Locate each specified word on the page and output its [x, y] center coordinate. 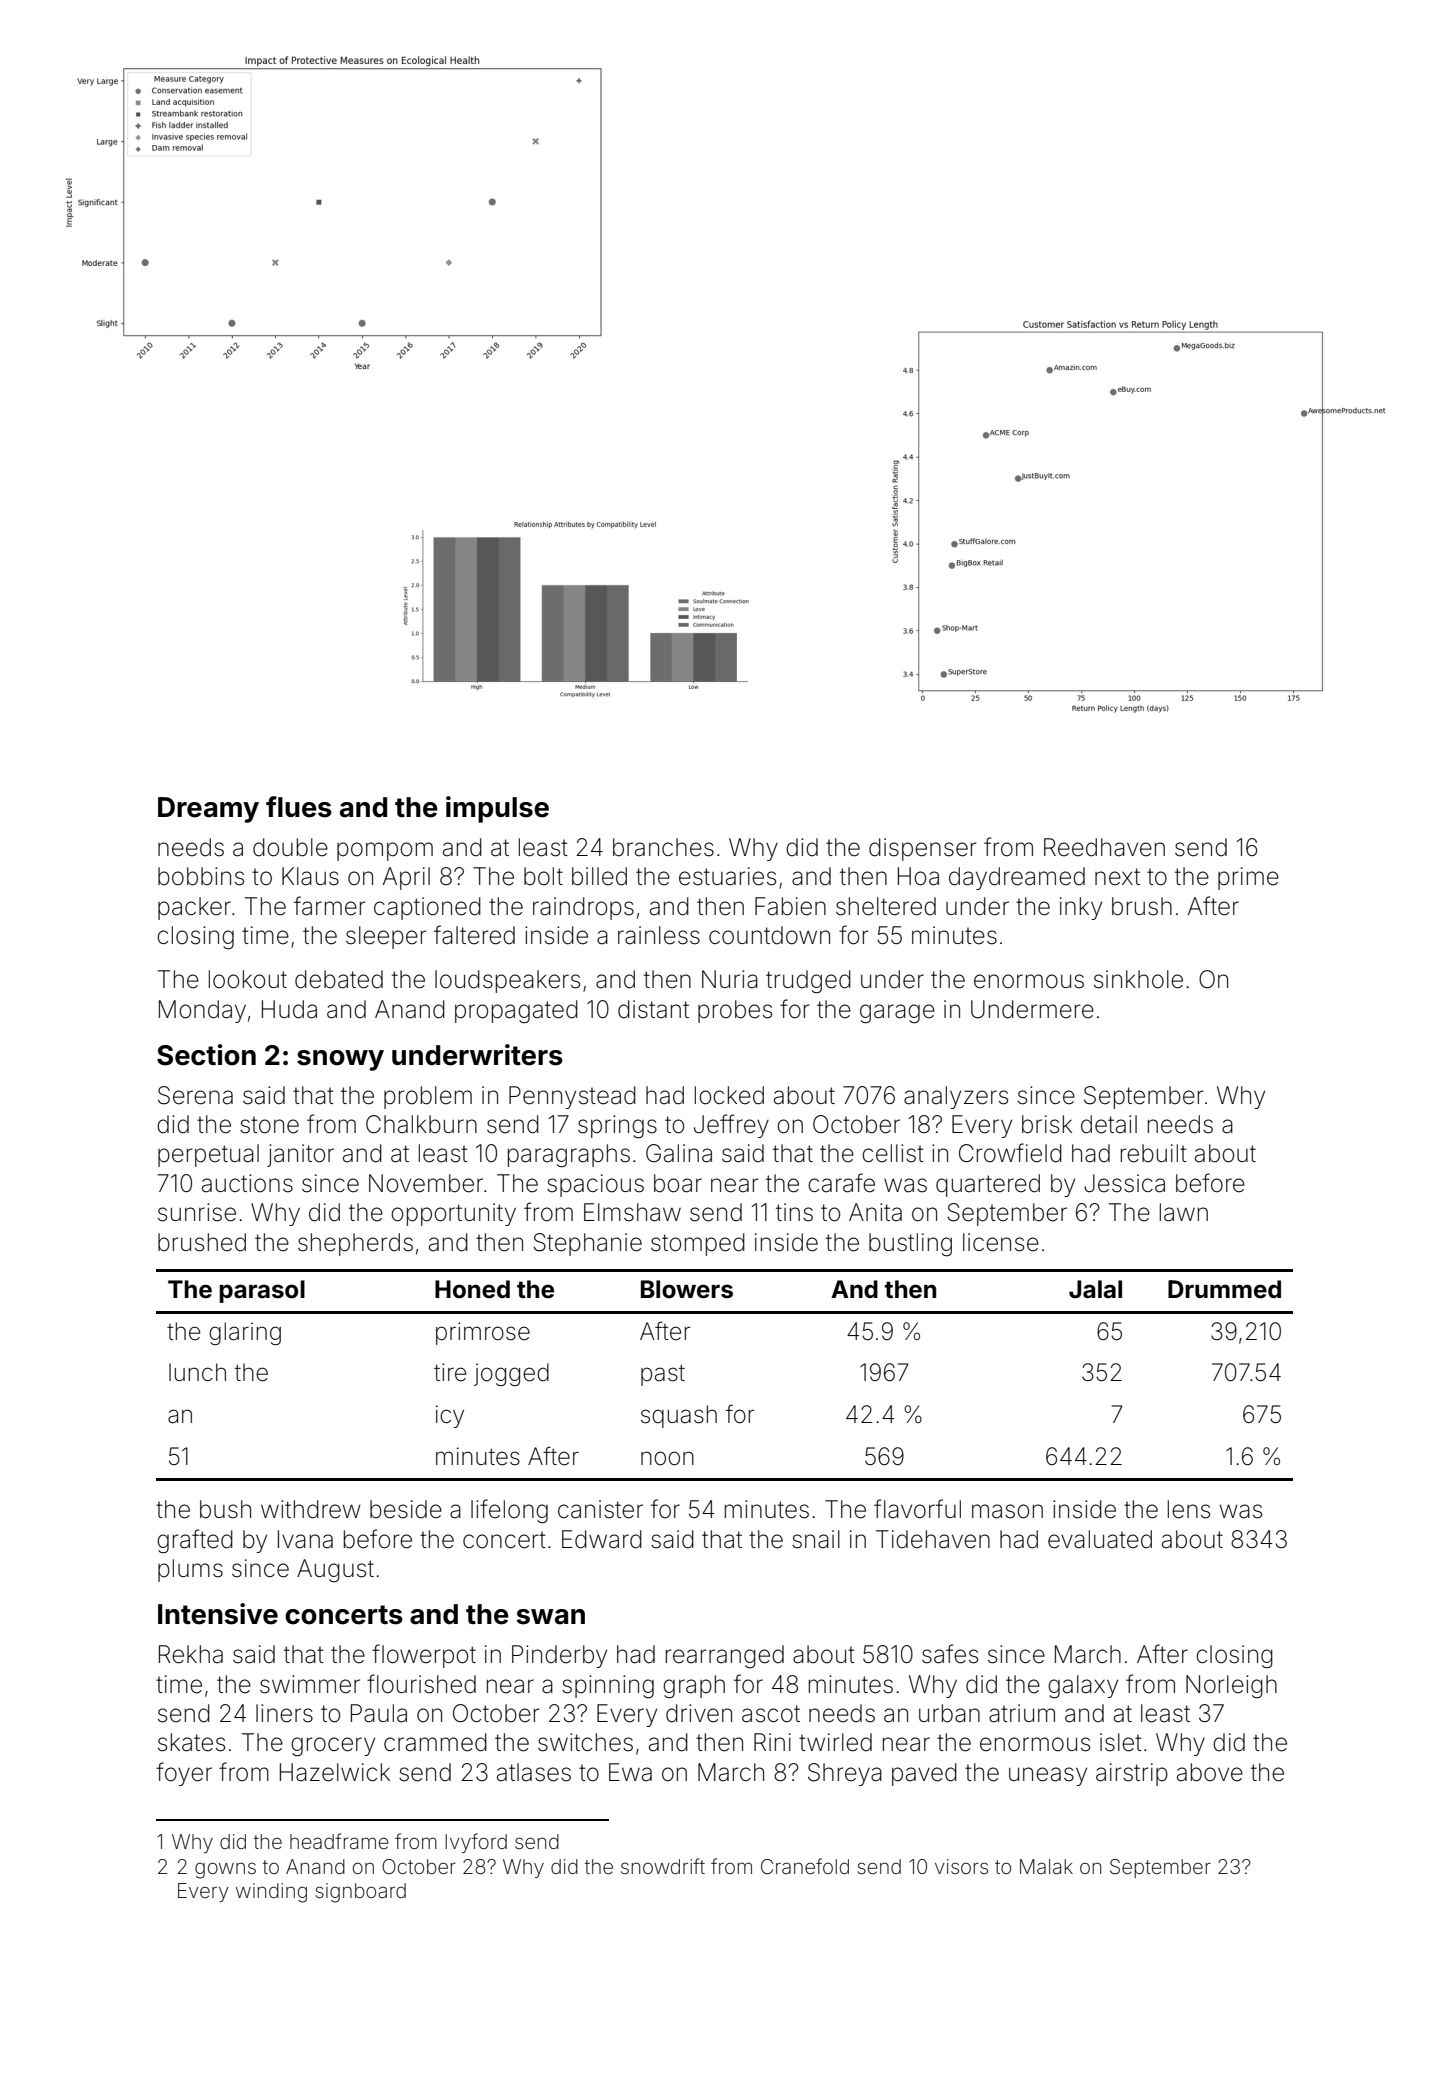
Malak [1046, 1866]
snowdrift [663, 1866]
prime [1248, 878]
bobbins [201, 876]
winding [271, 1893]
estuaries [727, 876]
